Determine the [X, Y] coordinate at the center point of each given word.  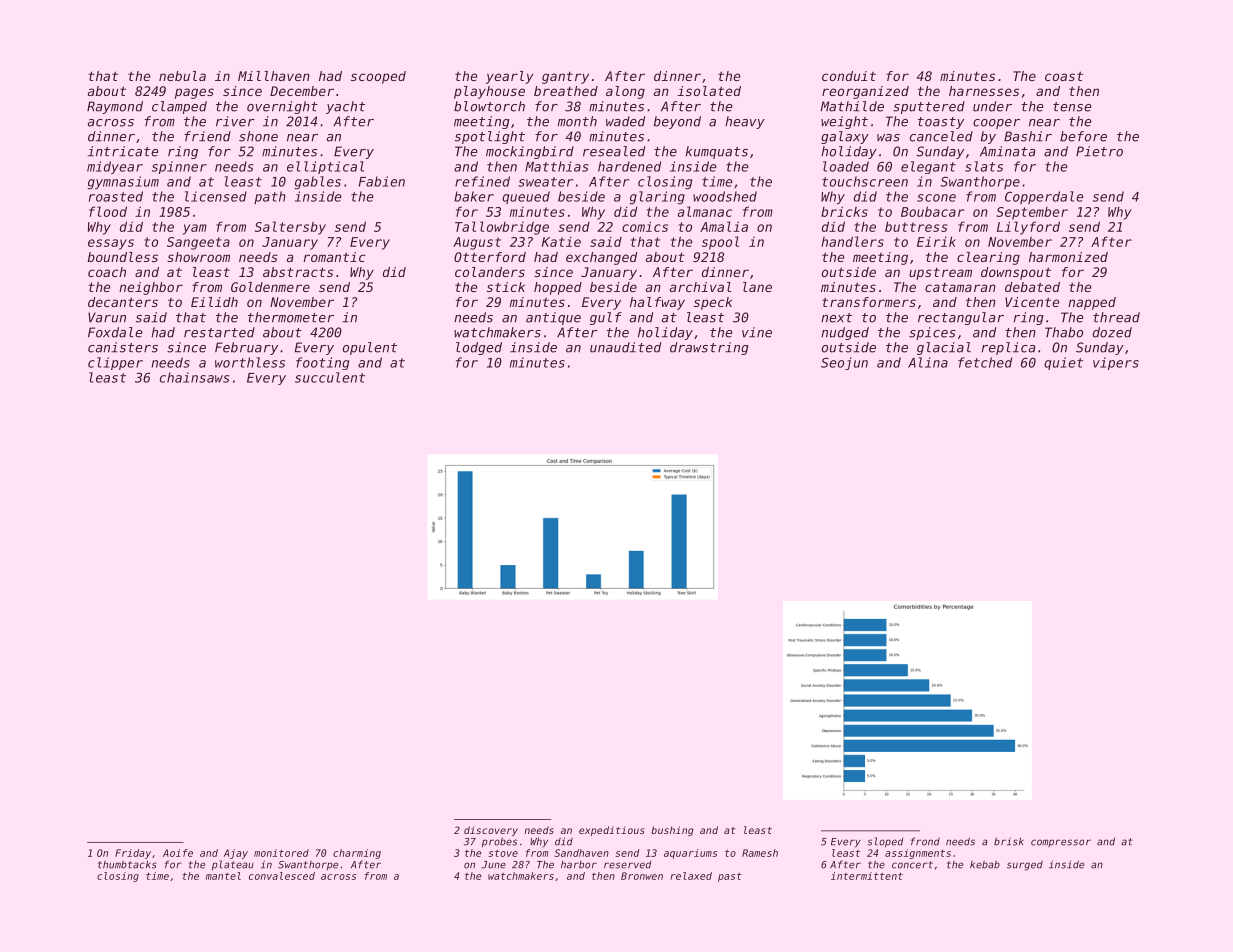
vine [757, 332]
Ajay [236, 854]
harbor [579, 865]
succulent [330, 377]
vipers [1116, 363]
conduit [849, 76]
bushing [672, 831]
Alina [928, 362]
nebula [182, 76]
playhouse [489, 92]
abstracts [298, 272]
